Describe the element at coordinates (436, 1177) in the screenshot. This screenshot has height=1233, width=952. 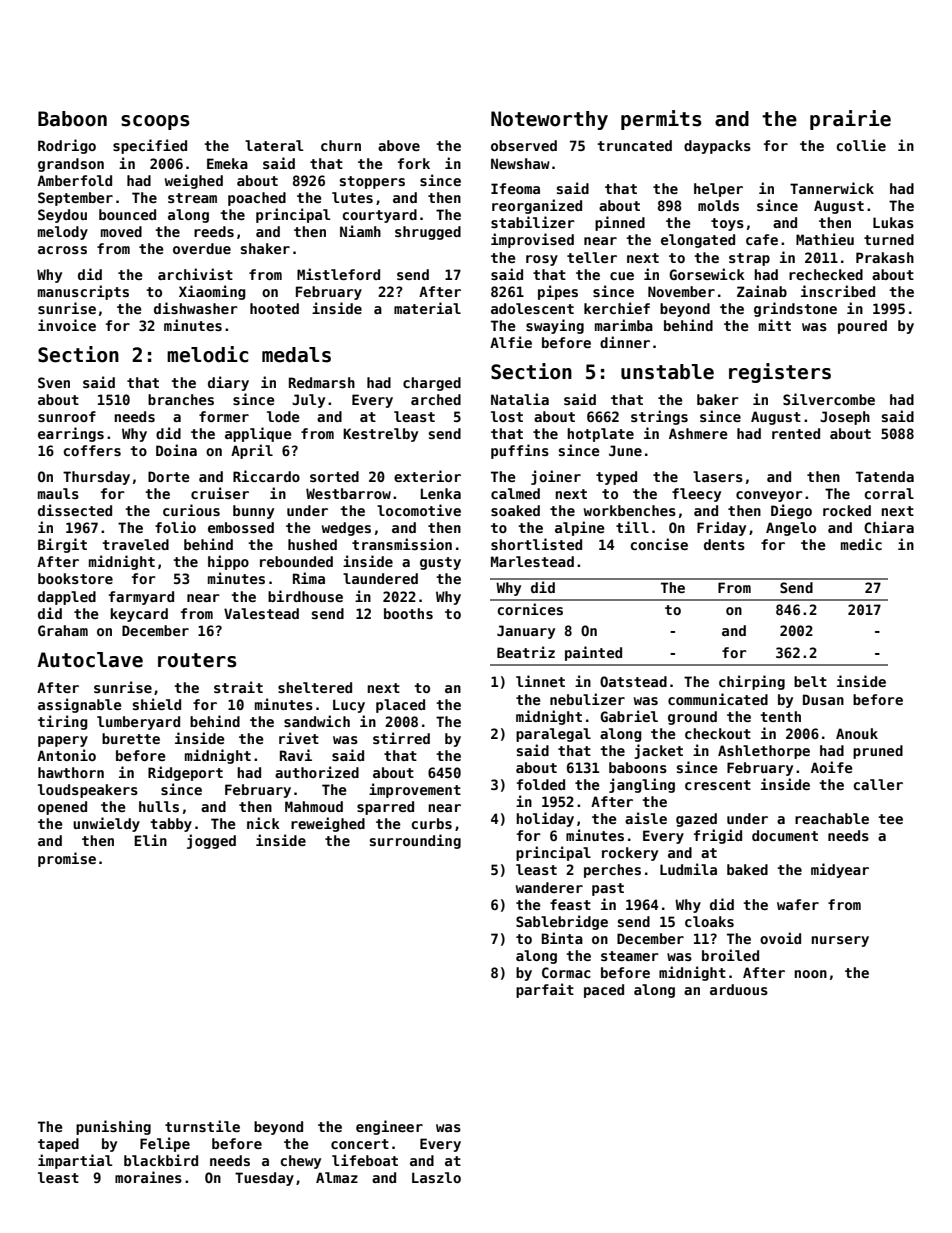
I see `Laszlo` at that location.
